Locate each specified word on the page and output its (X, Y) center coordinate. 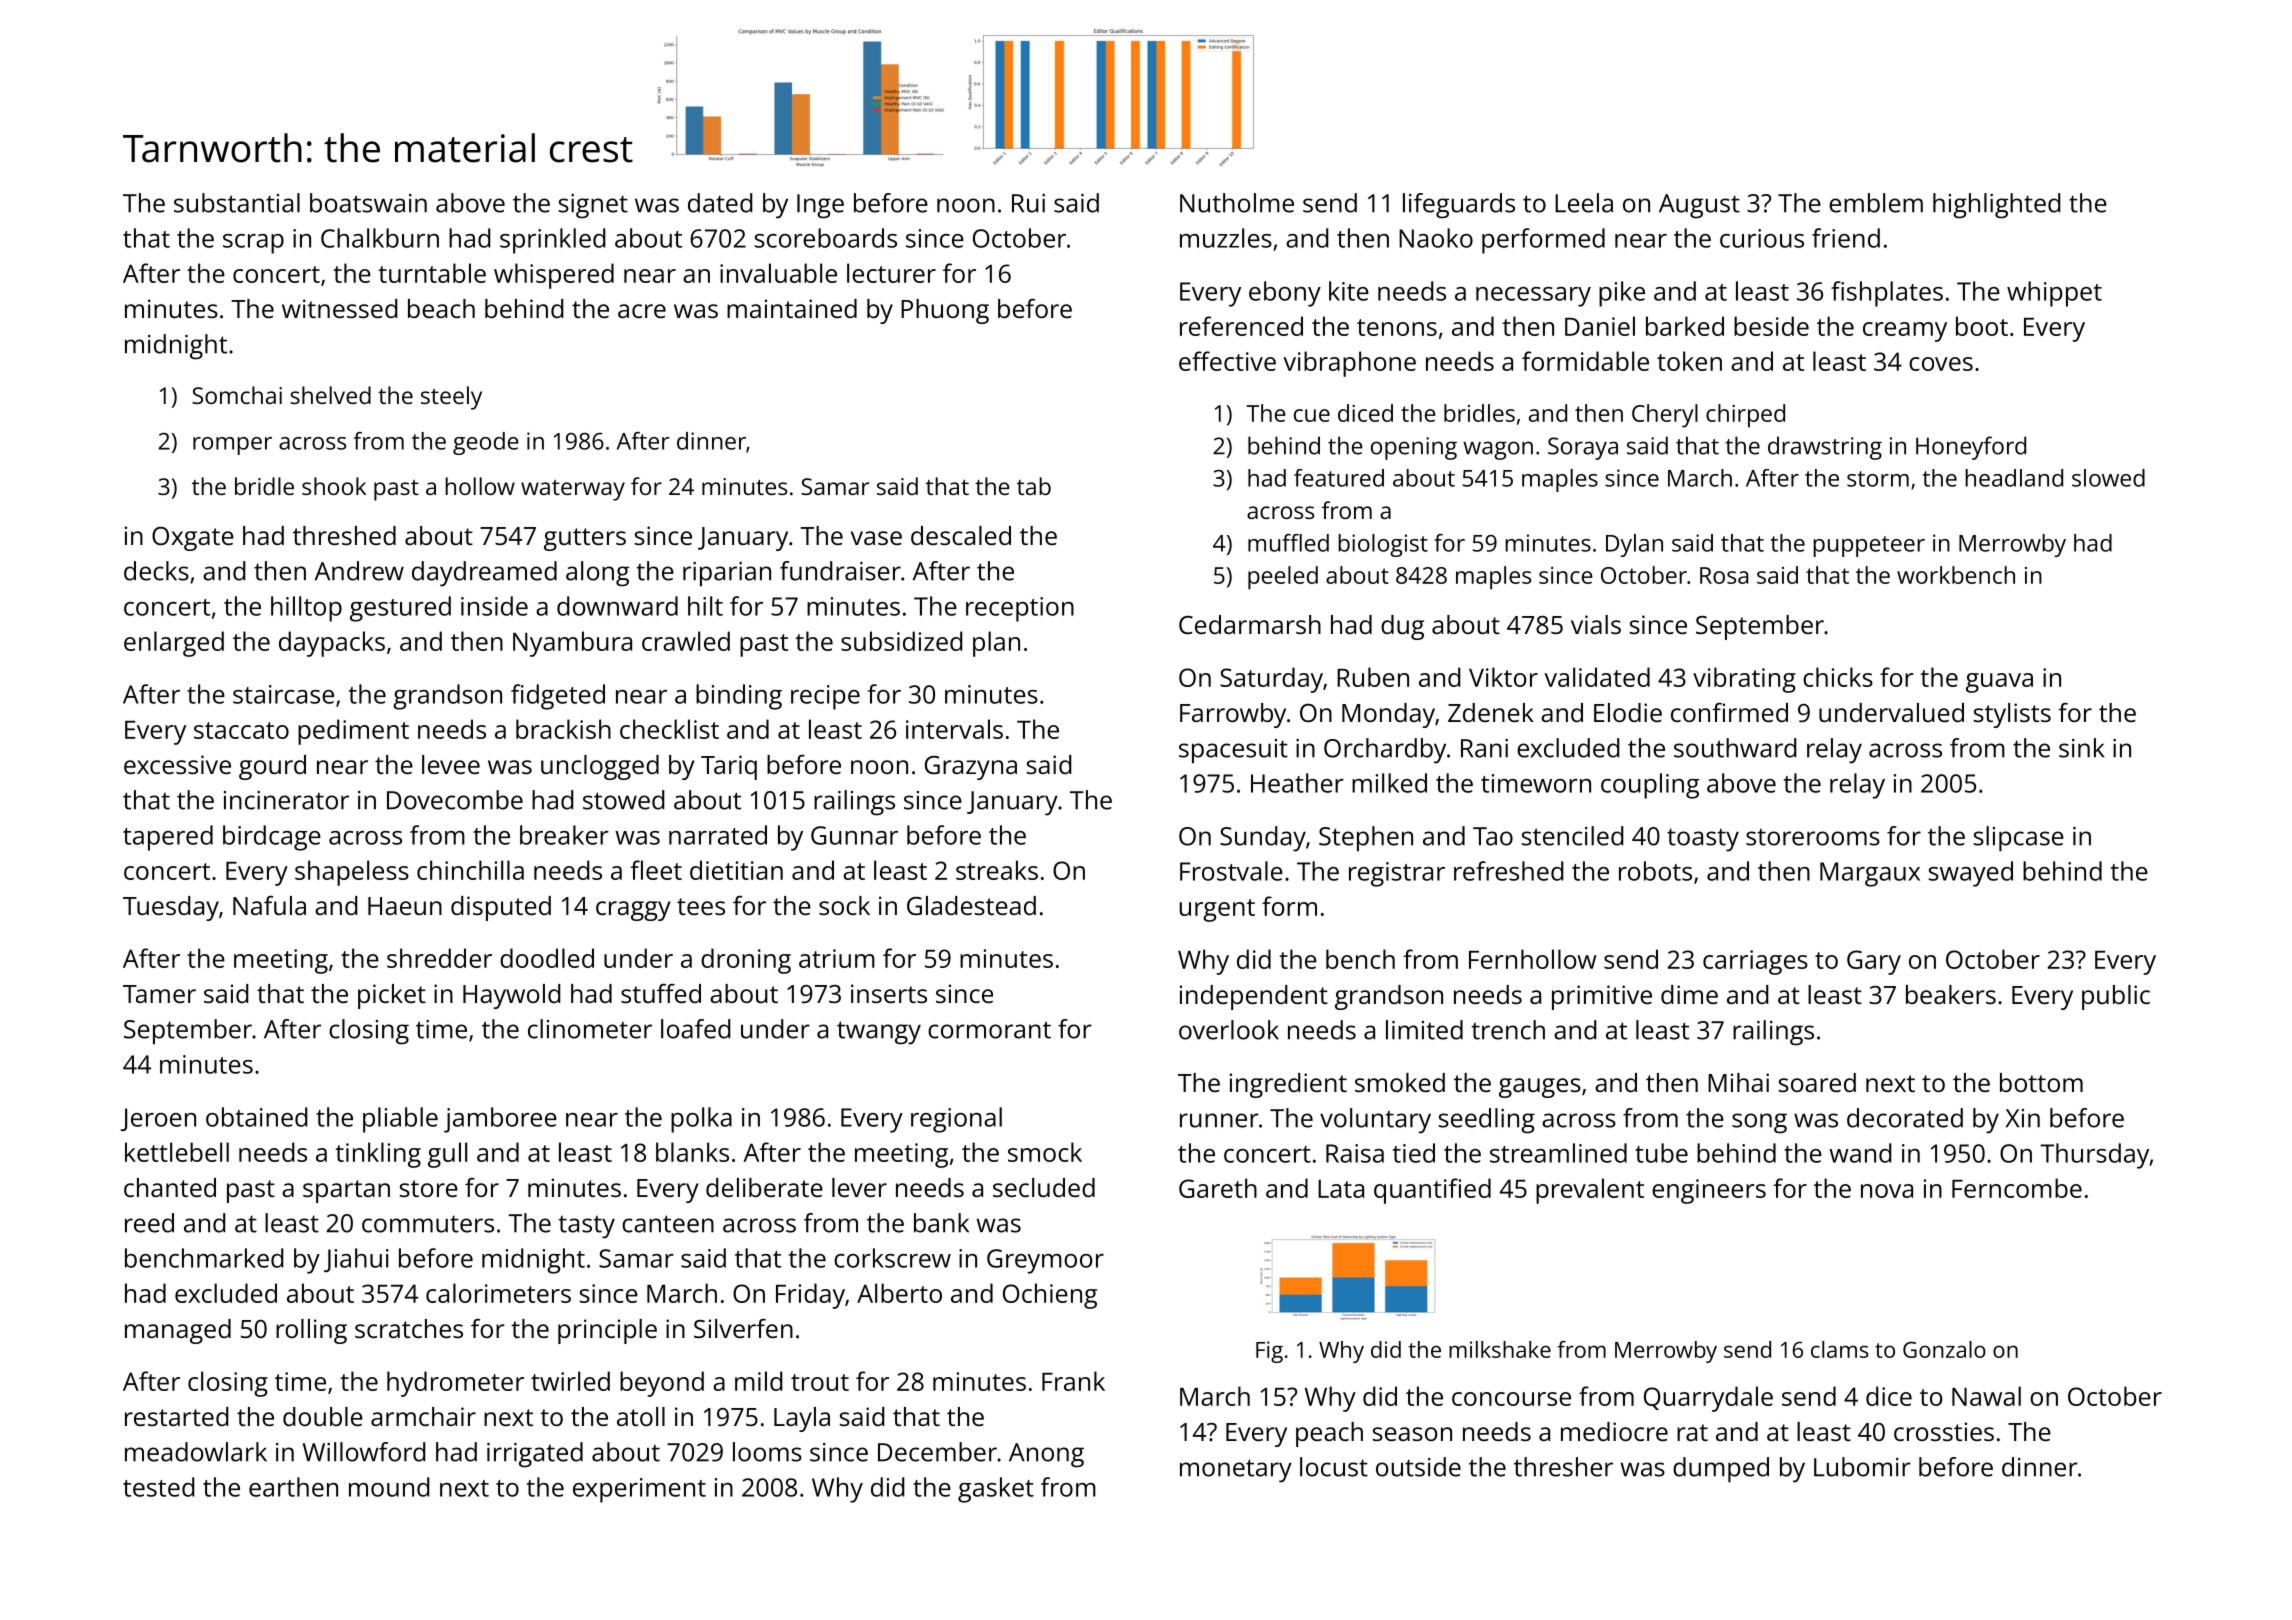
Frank (1073, 1381)
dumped (1721, 1470)
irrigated (535, 1455)
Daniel (1600, 326)
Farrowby (1233, 715)
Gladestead (971, 905)
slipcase (2019, 839)
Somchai (237, 395)
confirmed (1729, 712)
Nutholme (1237, 203)
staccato (241, 730)
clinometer (590, 1029)
